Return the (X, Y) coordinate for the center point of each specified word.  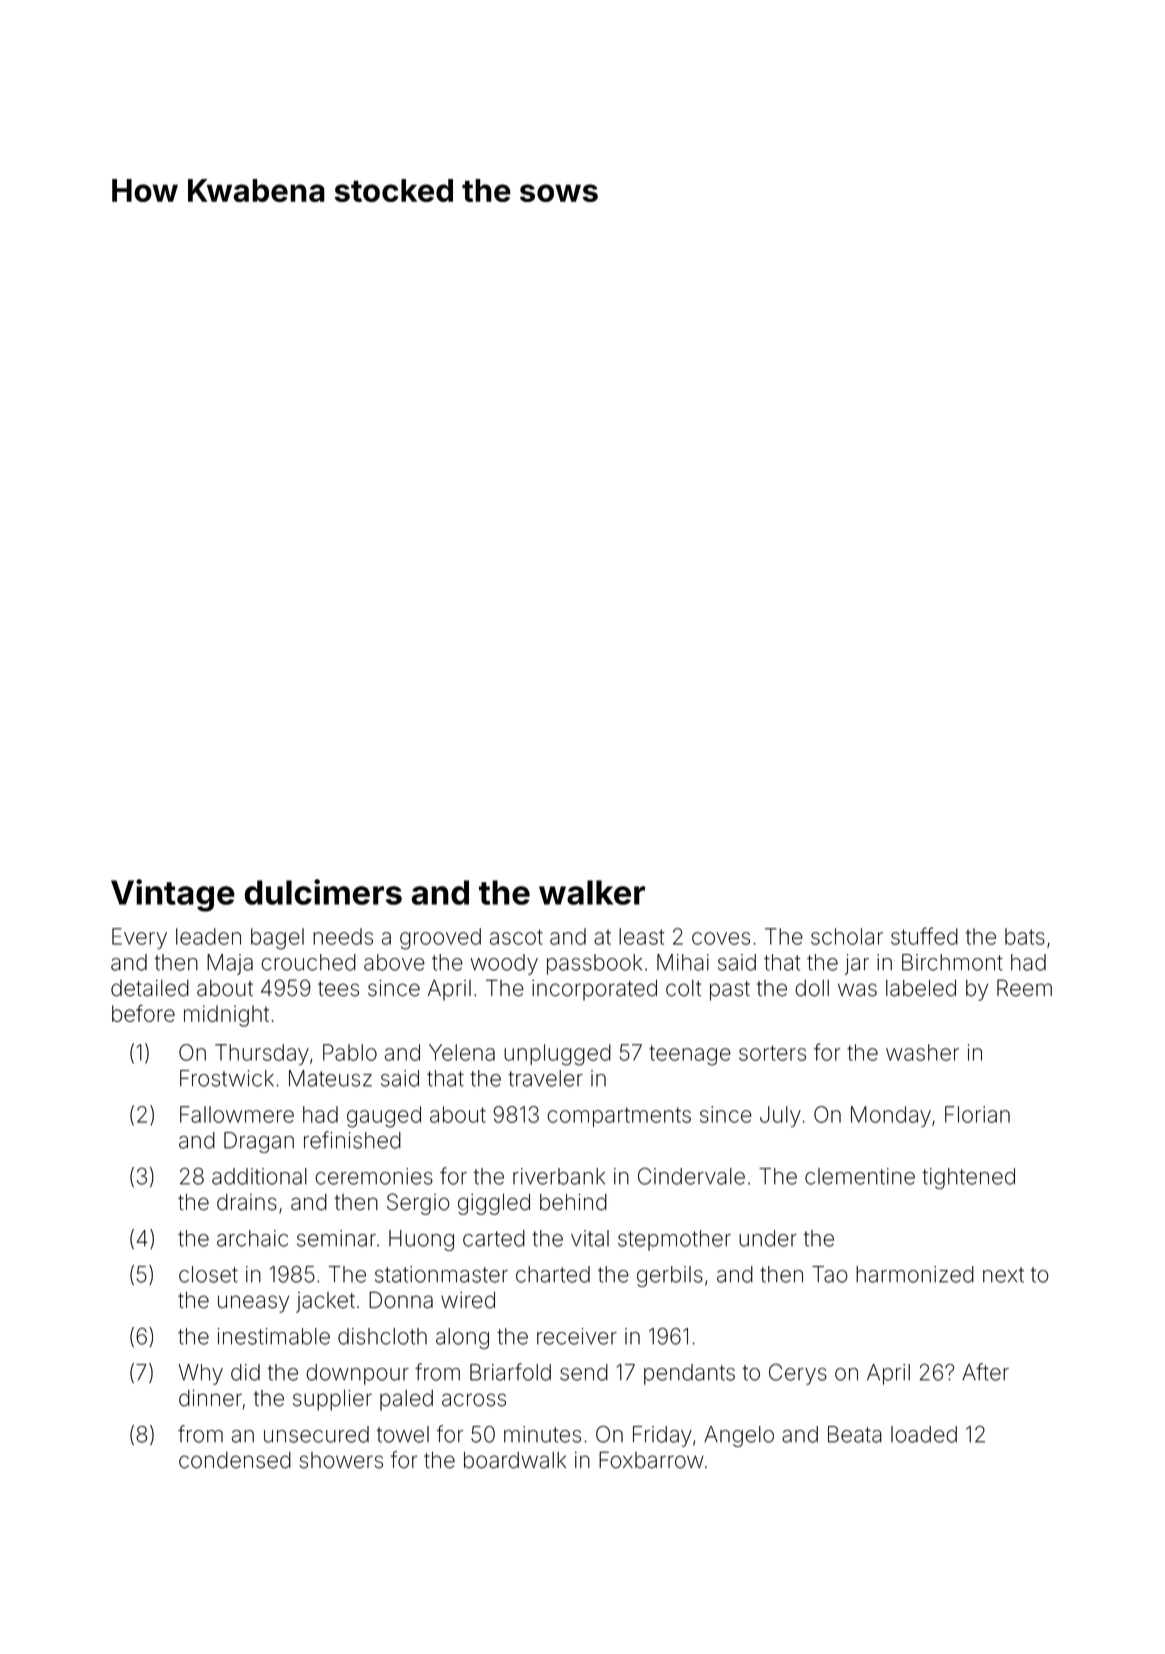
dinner (210, 1398)
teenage (690, 1055)
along (462, 1338)
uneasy (253, 1304)
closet (208, 1274)
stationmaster (441, 1274)
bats (1025, 936)
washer (922, 1052)
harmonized (915, 1274)
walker (592, 892)
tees (338, 989)
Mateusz (330, 1078)
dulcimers (323, 892)
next (1003, 1275)
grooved (440, 939)
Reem (1024, 988)
